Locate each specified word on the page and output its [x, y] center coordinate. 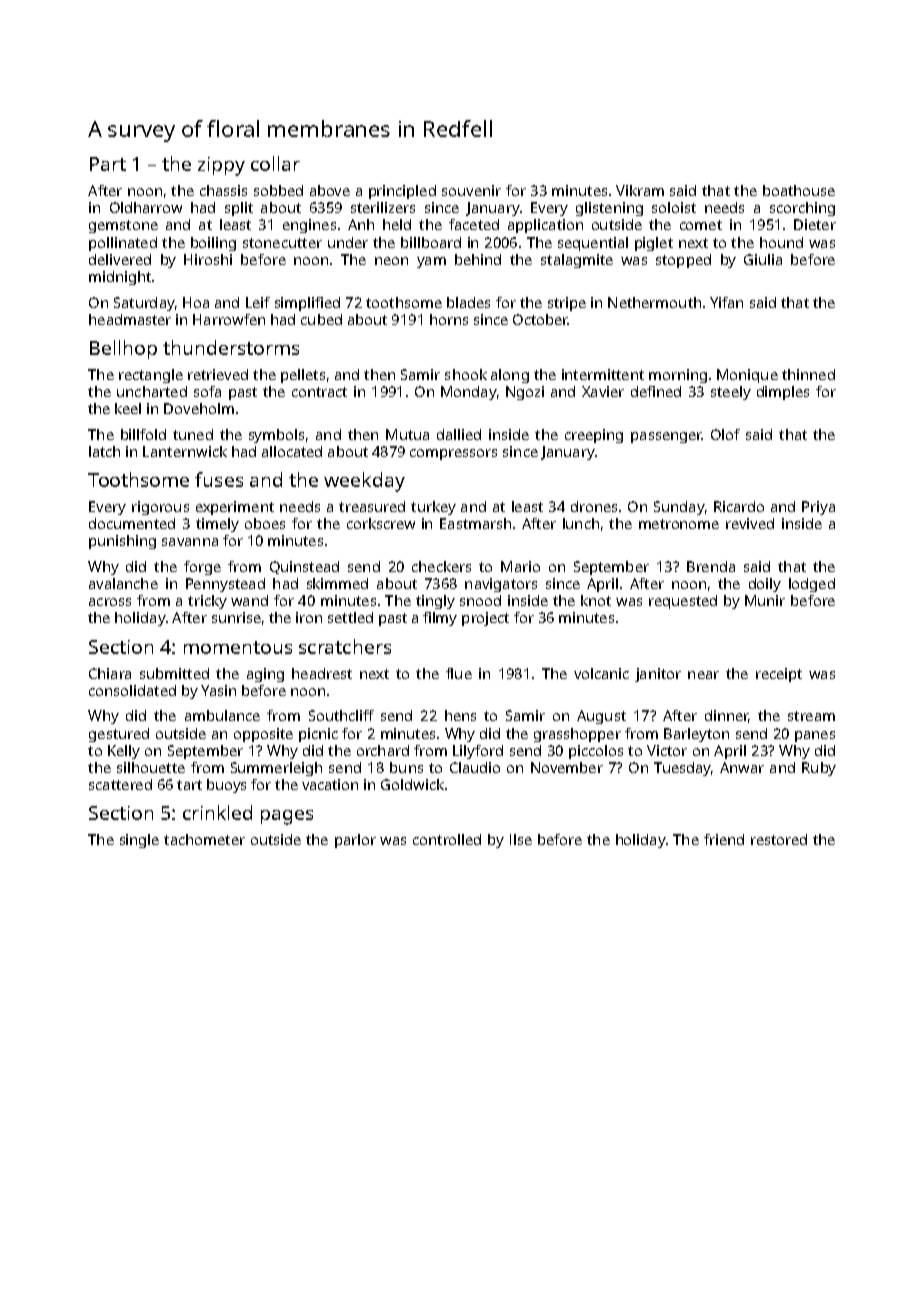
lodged [812, 585]
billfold [143, 434]
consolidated [132, 690]
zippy [221, 166]
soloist [674, 207]
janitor [658, 675]
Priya [818, 508]
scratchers [345, 646]
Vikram [640, 190]
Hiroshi [208, 259]
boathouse [799, 190]
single [139, 841]
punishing [122, 542]
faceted [474, 224]
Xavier [603, 391]
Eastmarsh [475, 523]
